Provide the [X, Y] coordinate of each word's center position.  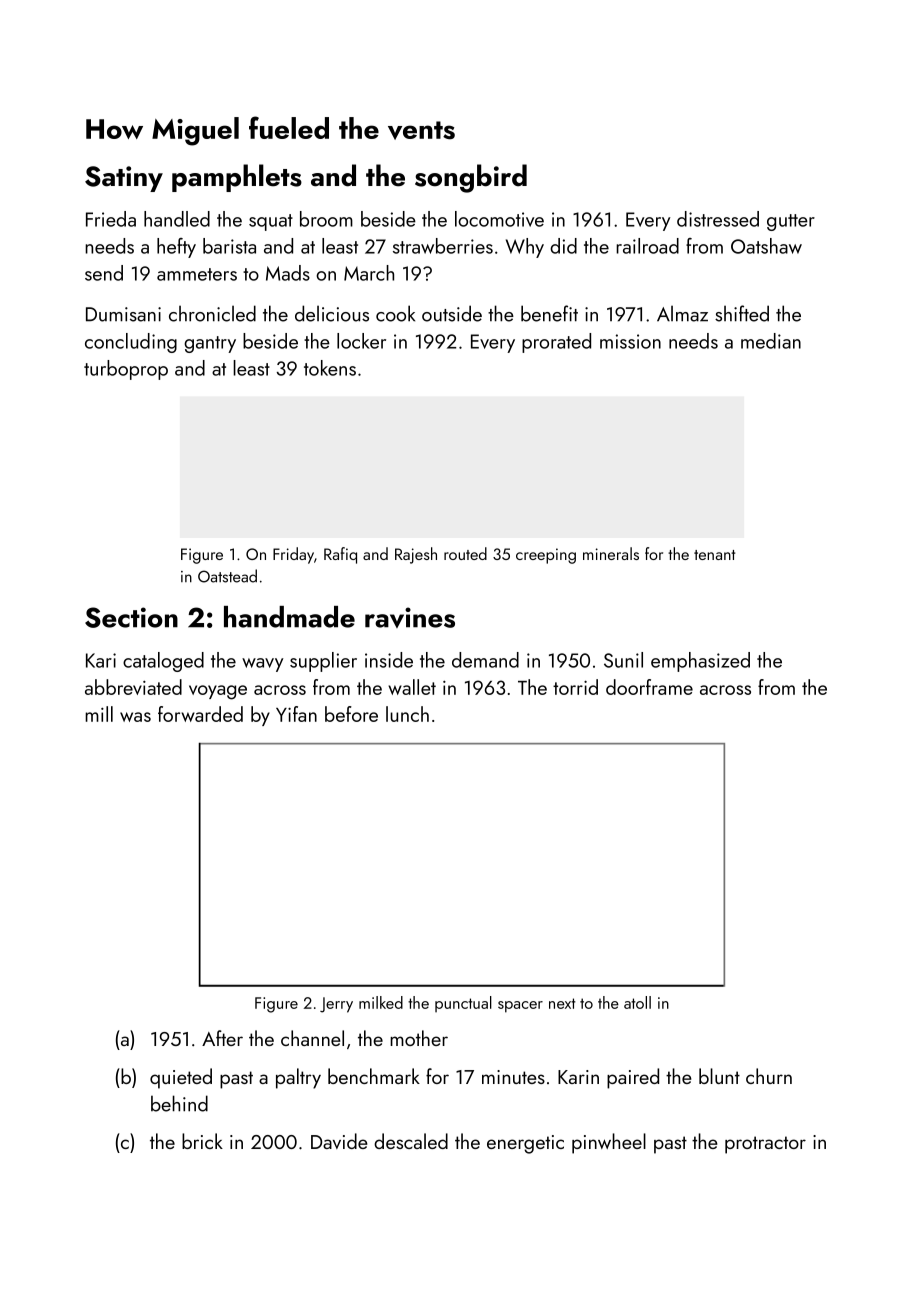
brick [202, 1141]
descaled [411, 1141]
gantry [210, 344]
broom [326, 219]
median [771, 341]
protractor [765, 1145]
